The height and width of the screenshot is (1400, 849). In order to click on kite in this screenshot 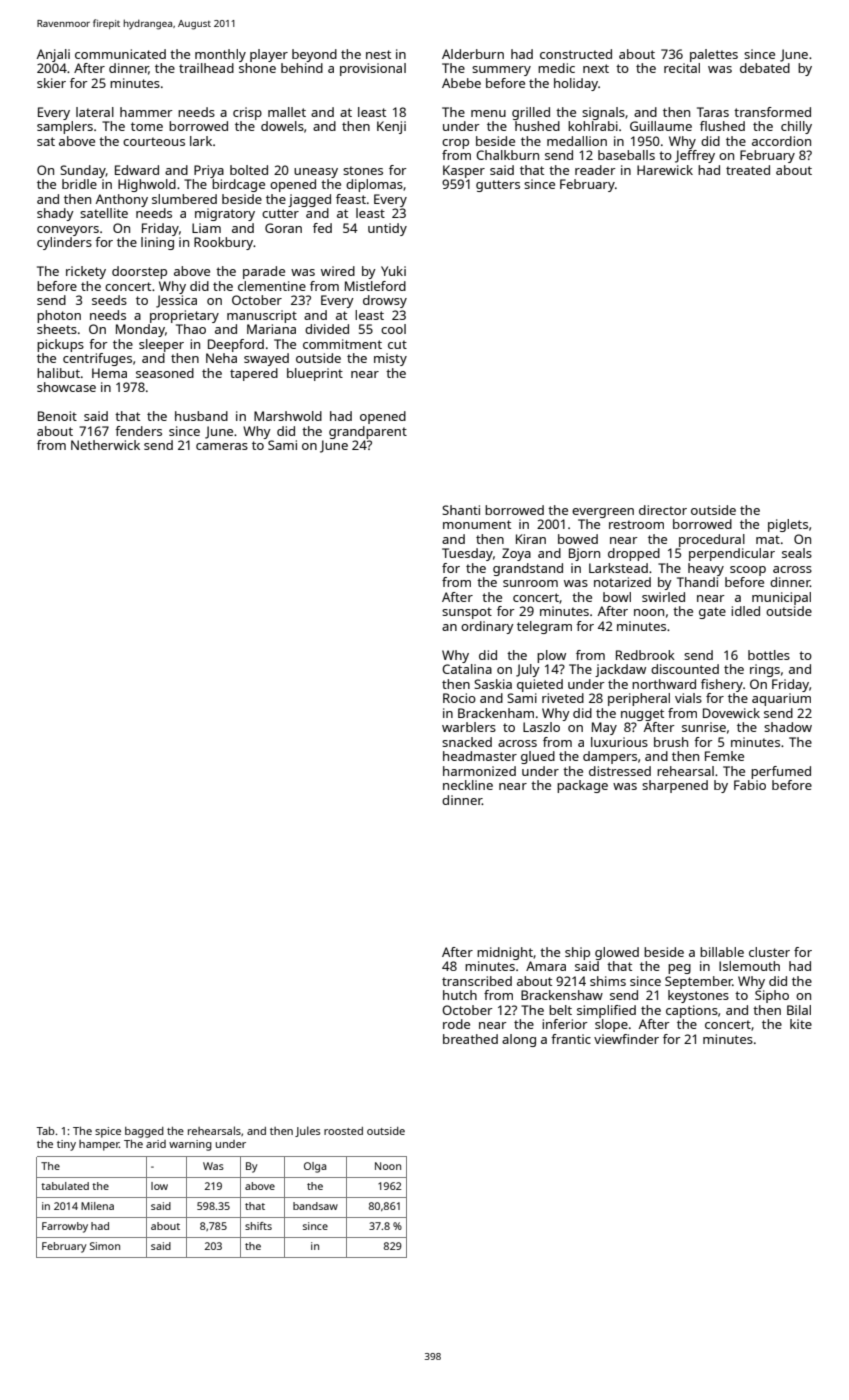, I will do `click(801, 1024)`.
